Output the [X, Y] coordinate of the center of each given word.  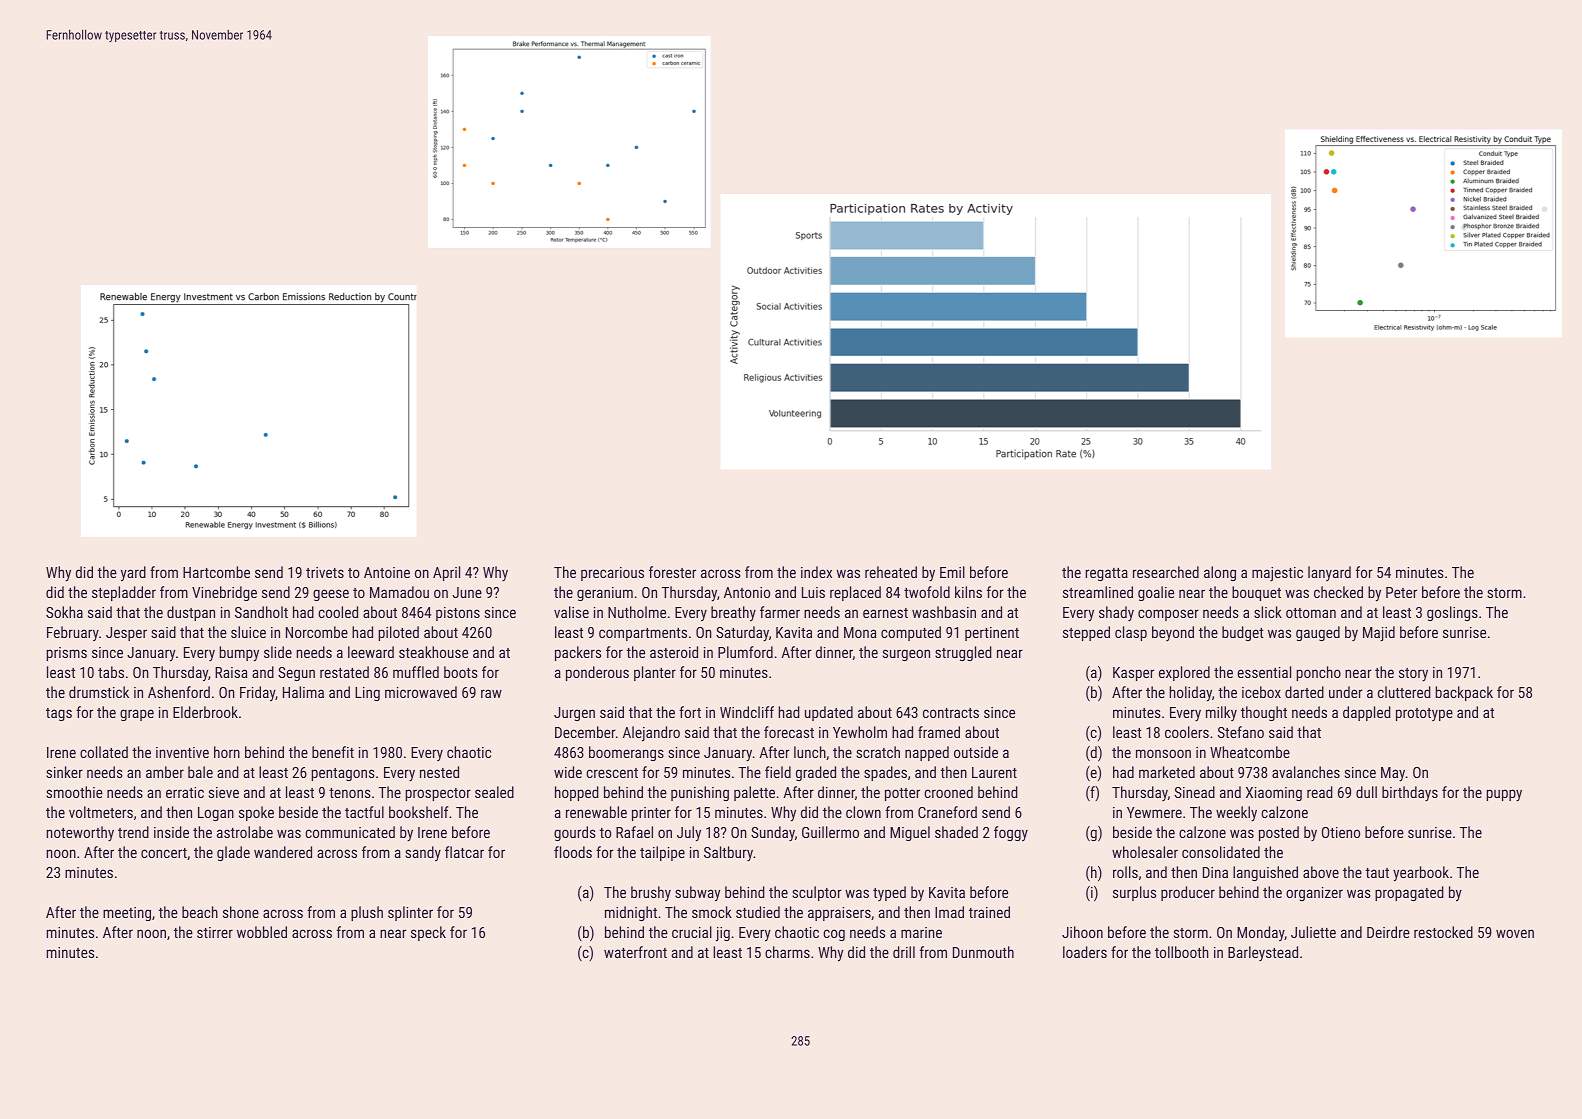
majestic [1277, 574]
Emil [952, 572]
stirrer [215, 932]
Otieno [1341, 832]
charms [787, 952]
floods [573, 852]
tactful [364, 812]
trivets [325, 572]
